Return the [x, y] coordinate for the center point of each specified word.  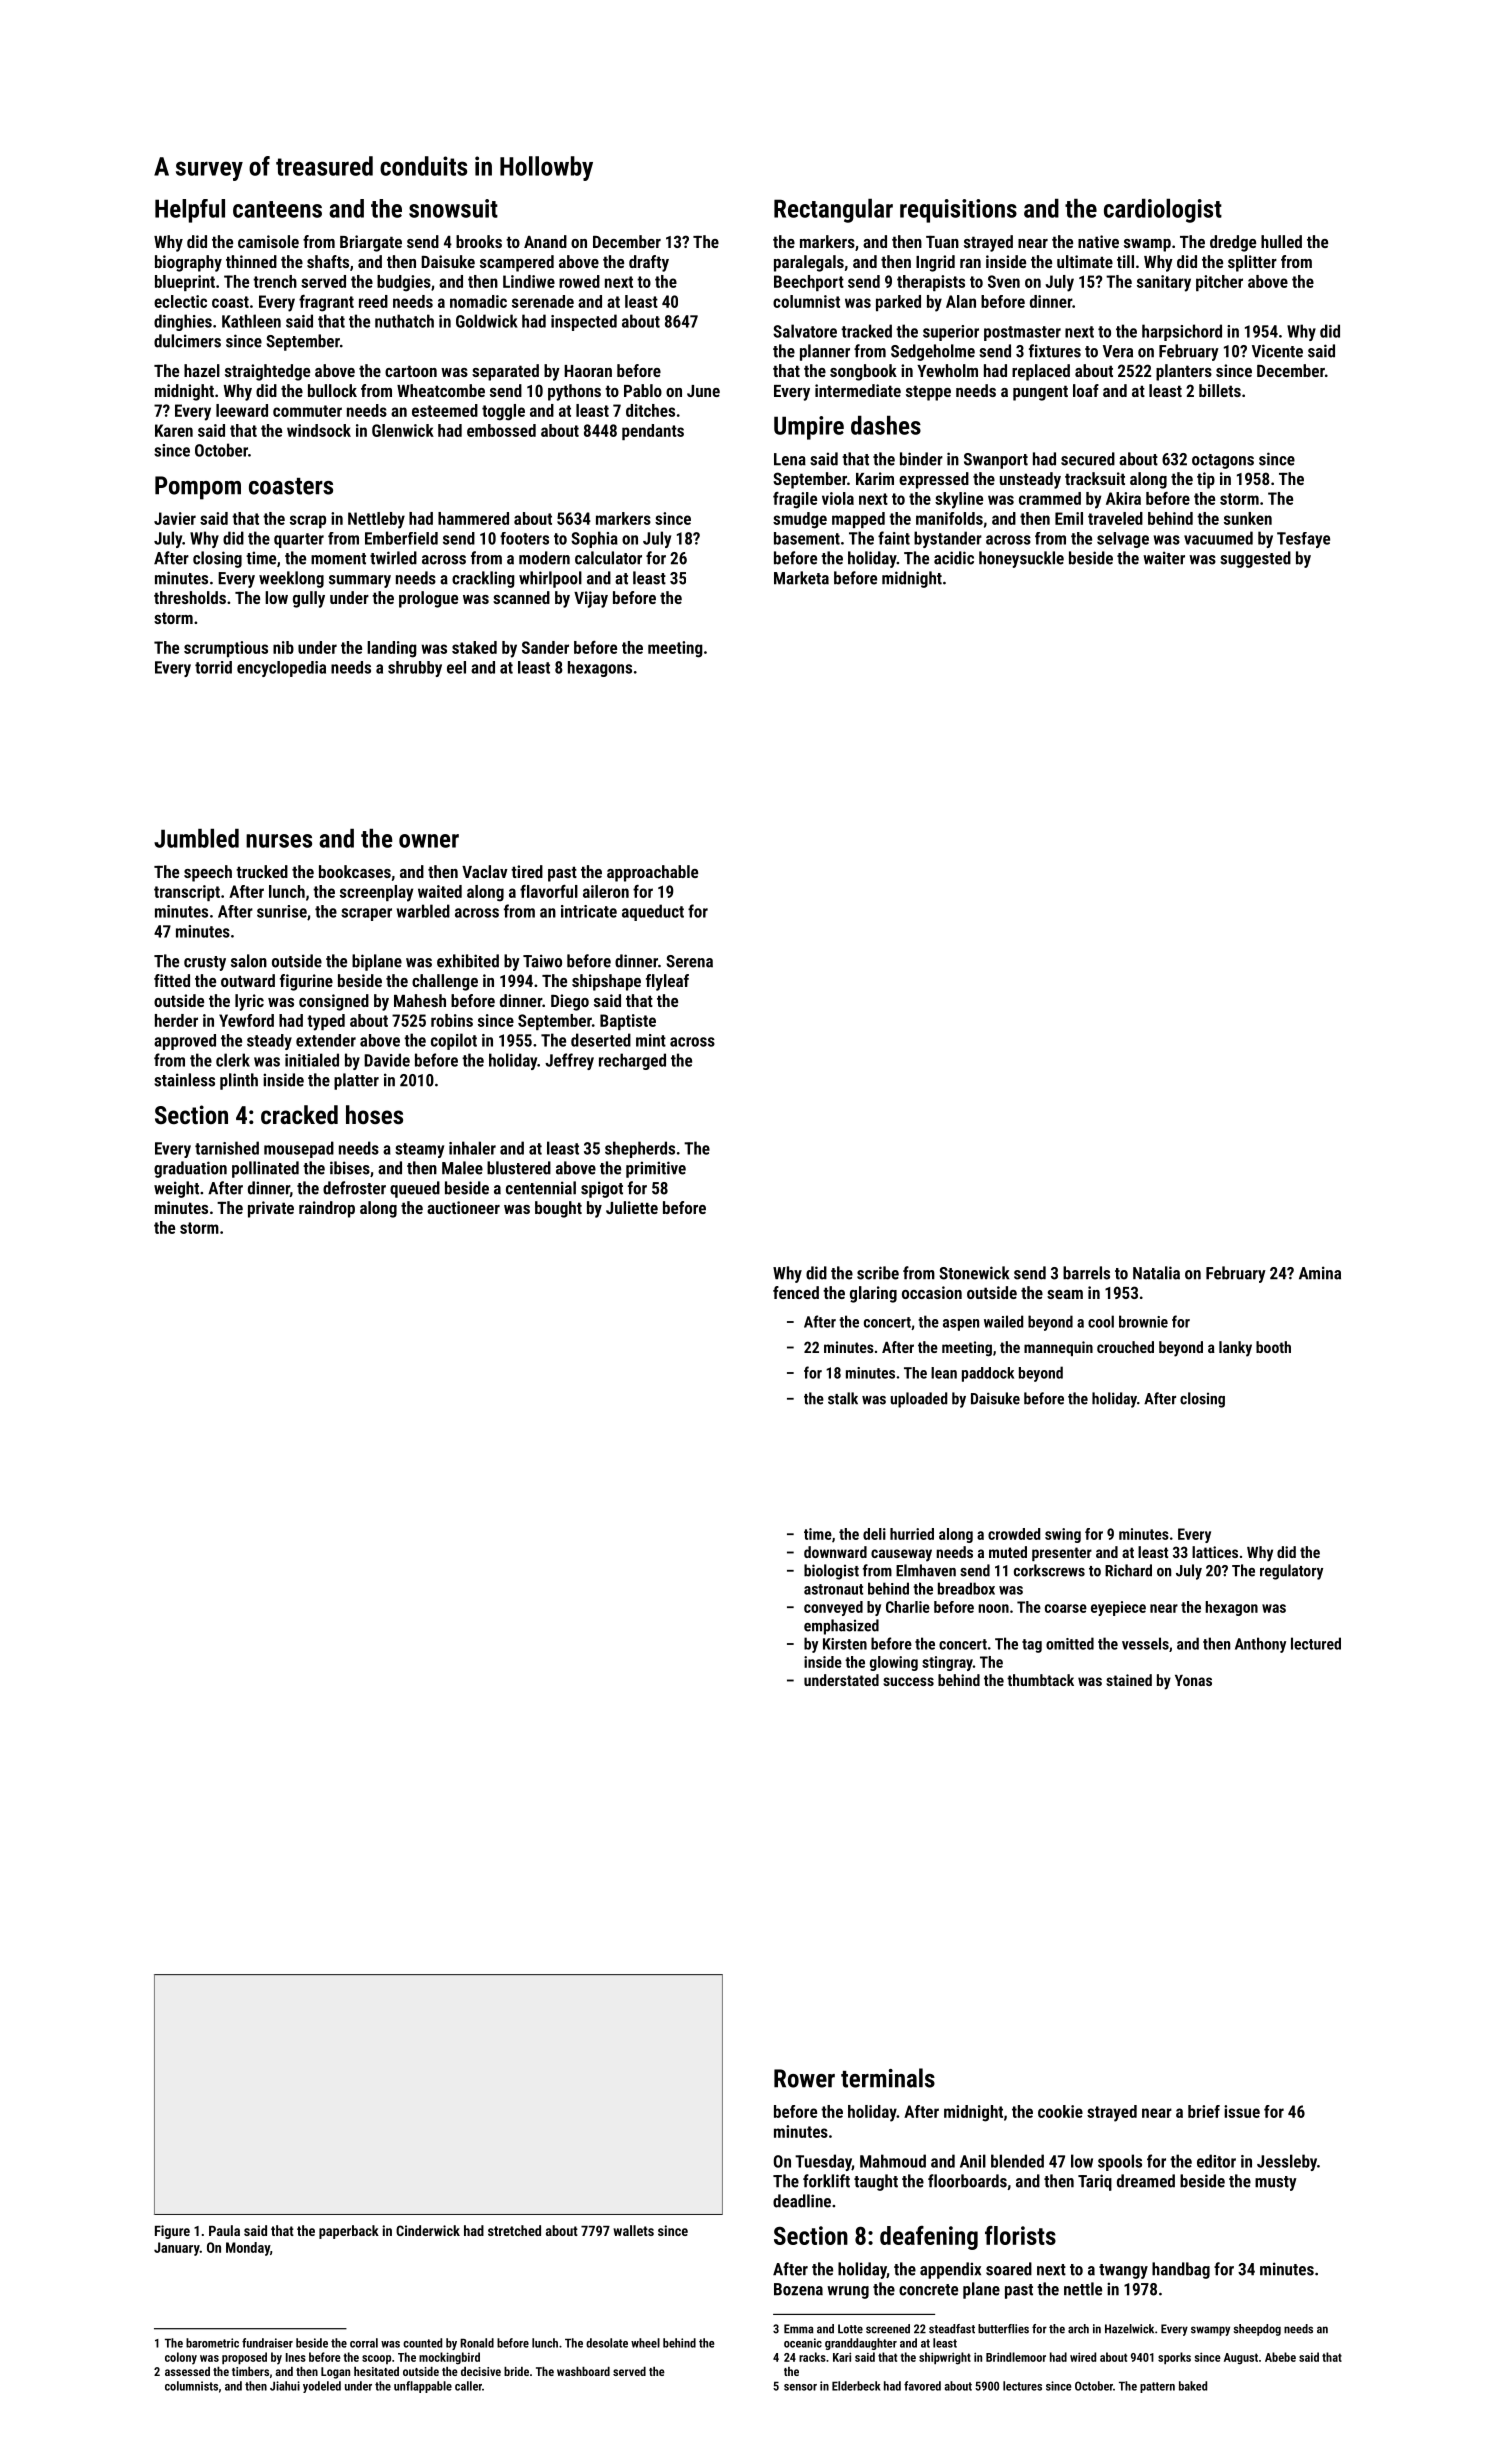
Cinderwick [428, 2230]
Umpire [809, 428]
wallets [633, 2230]
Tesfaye [1303, 540]
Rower [804, 2078]
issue [1242, 2111]
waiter [1164, 558]
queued [415, 1189]
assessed [187, 2371]
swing [1063, 1535]
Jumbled [196, 838]
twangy [1123, 2271]
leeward [242, 410]
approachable [652, 873]
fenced [796, 1292]
